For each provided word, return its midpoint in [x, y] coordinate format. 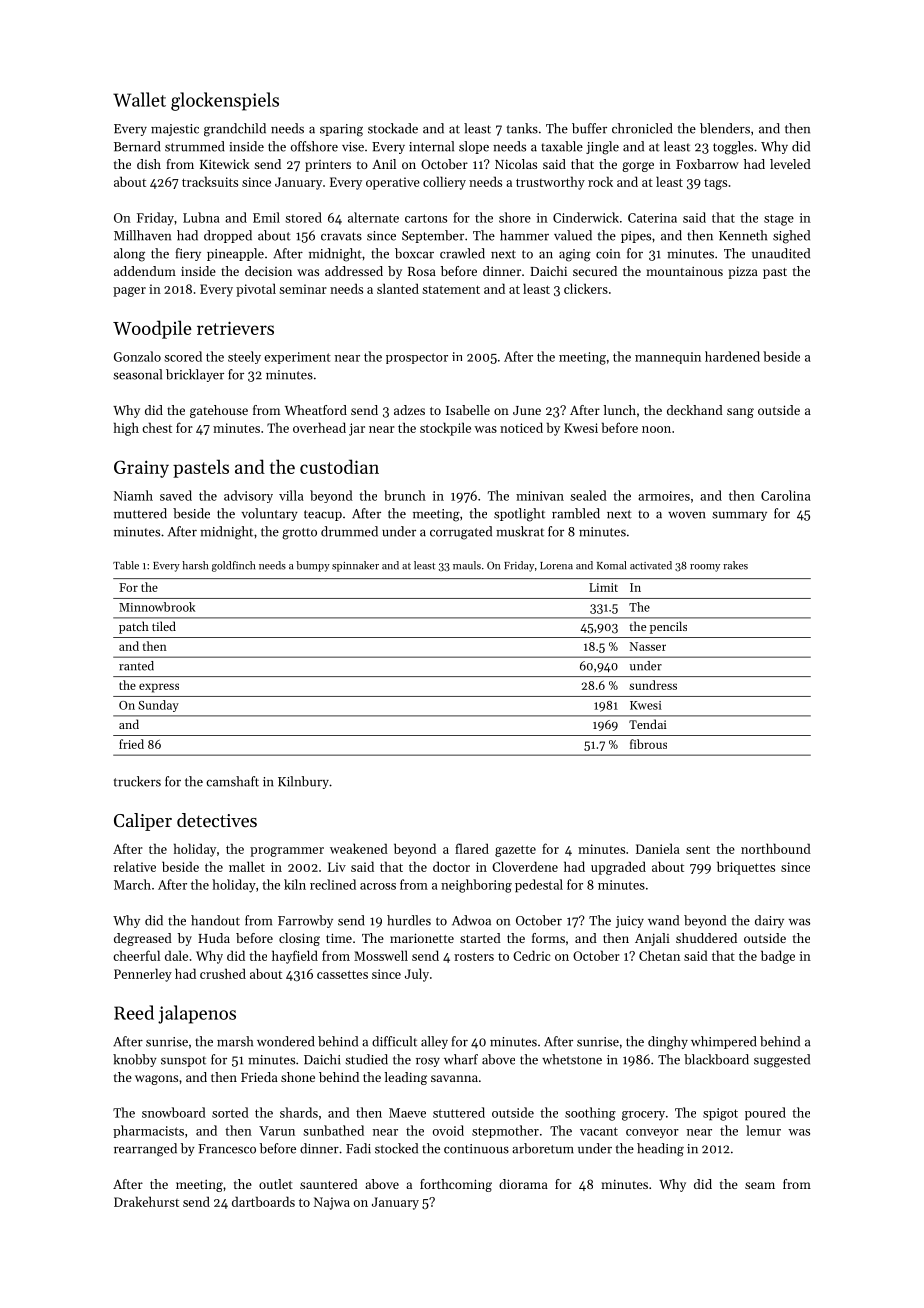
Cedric [532, 955]
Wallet [139, 99]
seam [760, 1185]
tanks [522, 128]
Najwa [332, 1203]
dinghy [668, 1043]
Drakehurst [146, 1201]
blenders [725, 128]
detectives [217, 820]
